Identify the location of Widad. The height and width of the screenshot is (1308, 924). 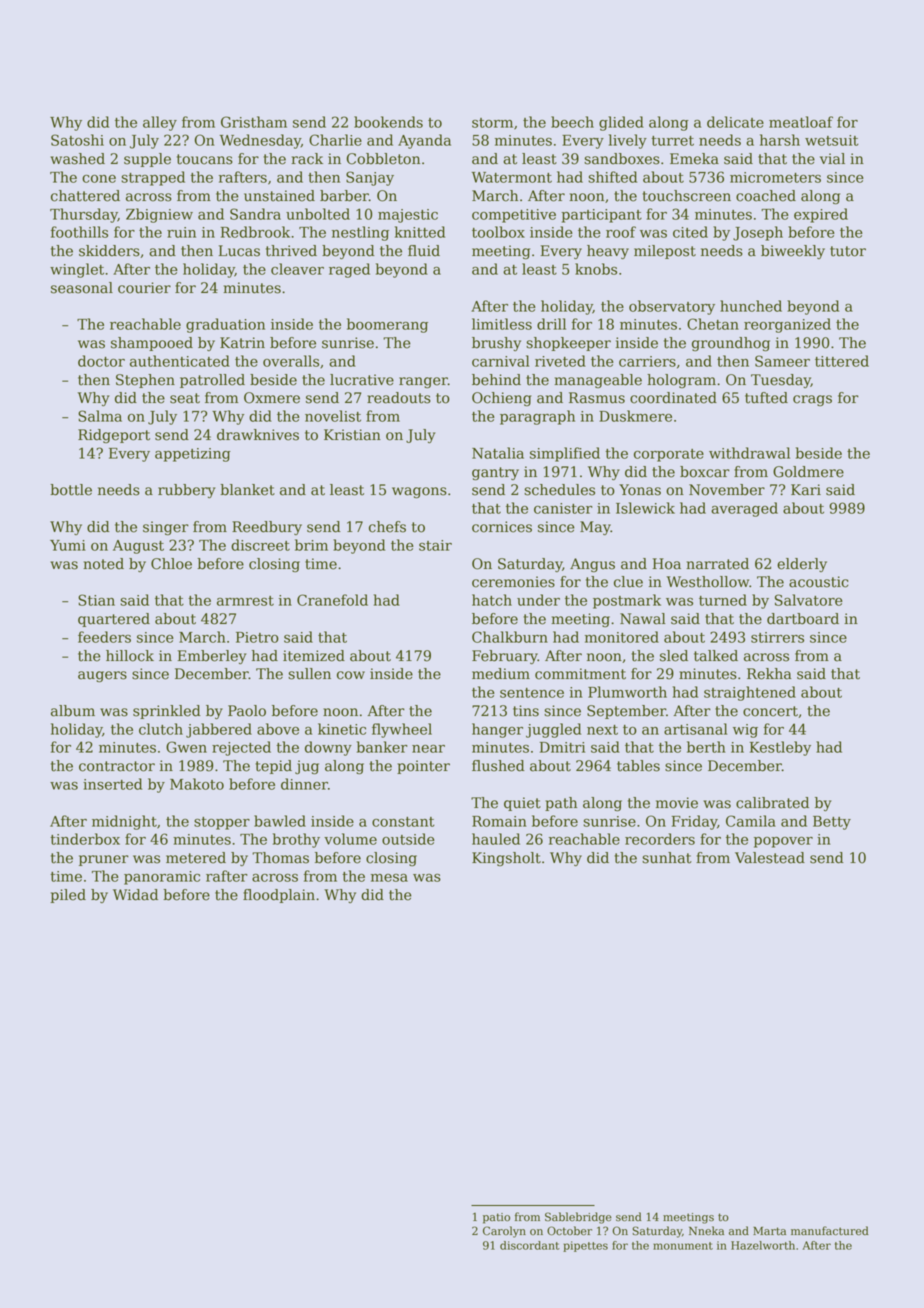
(135, 895).
